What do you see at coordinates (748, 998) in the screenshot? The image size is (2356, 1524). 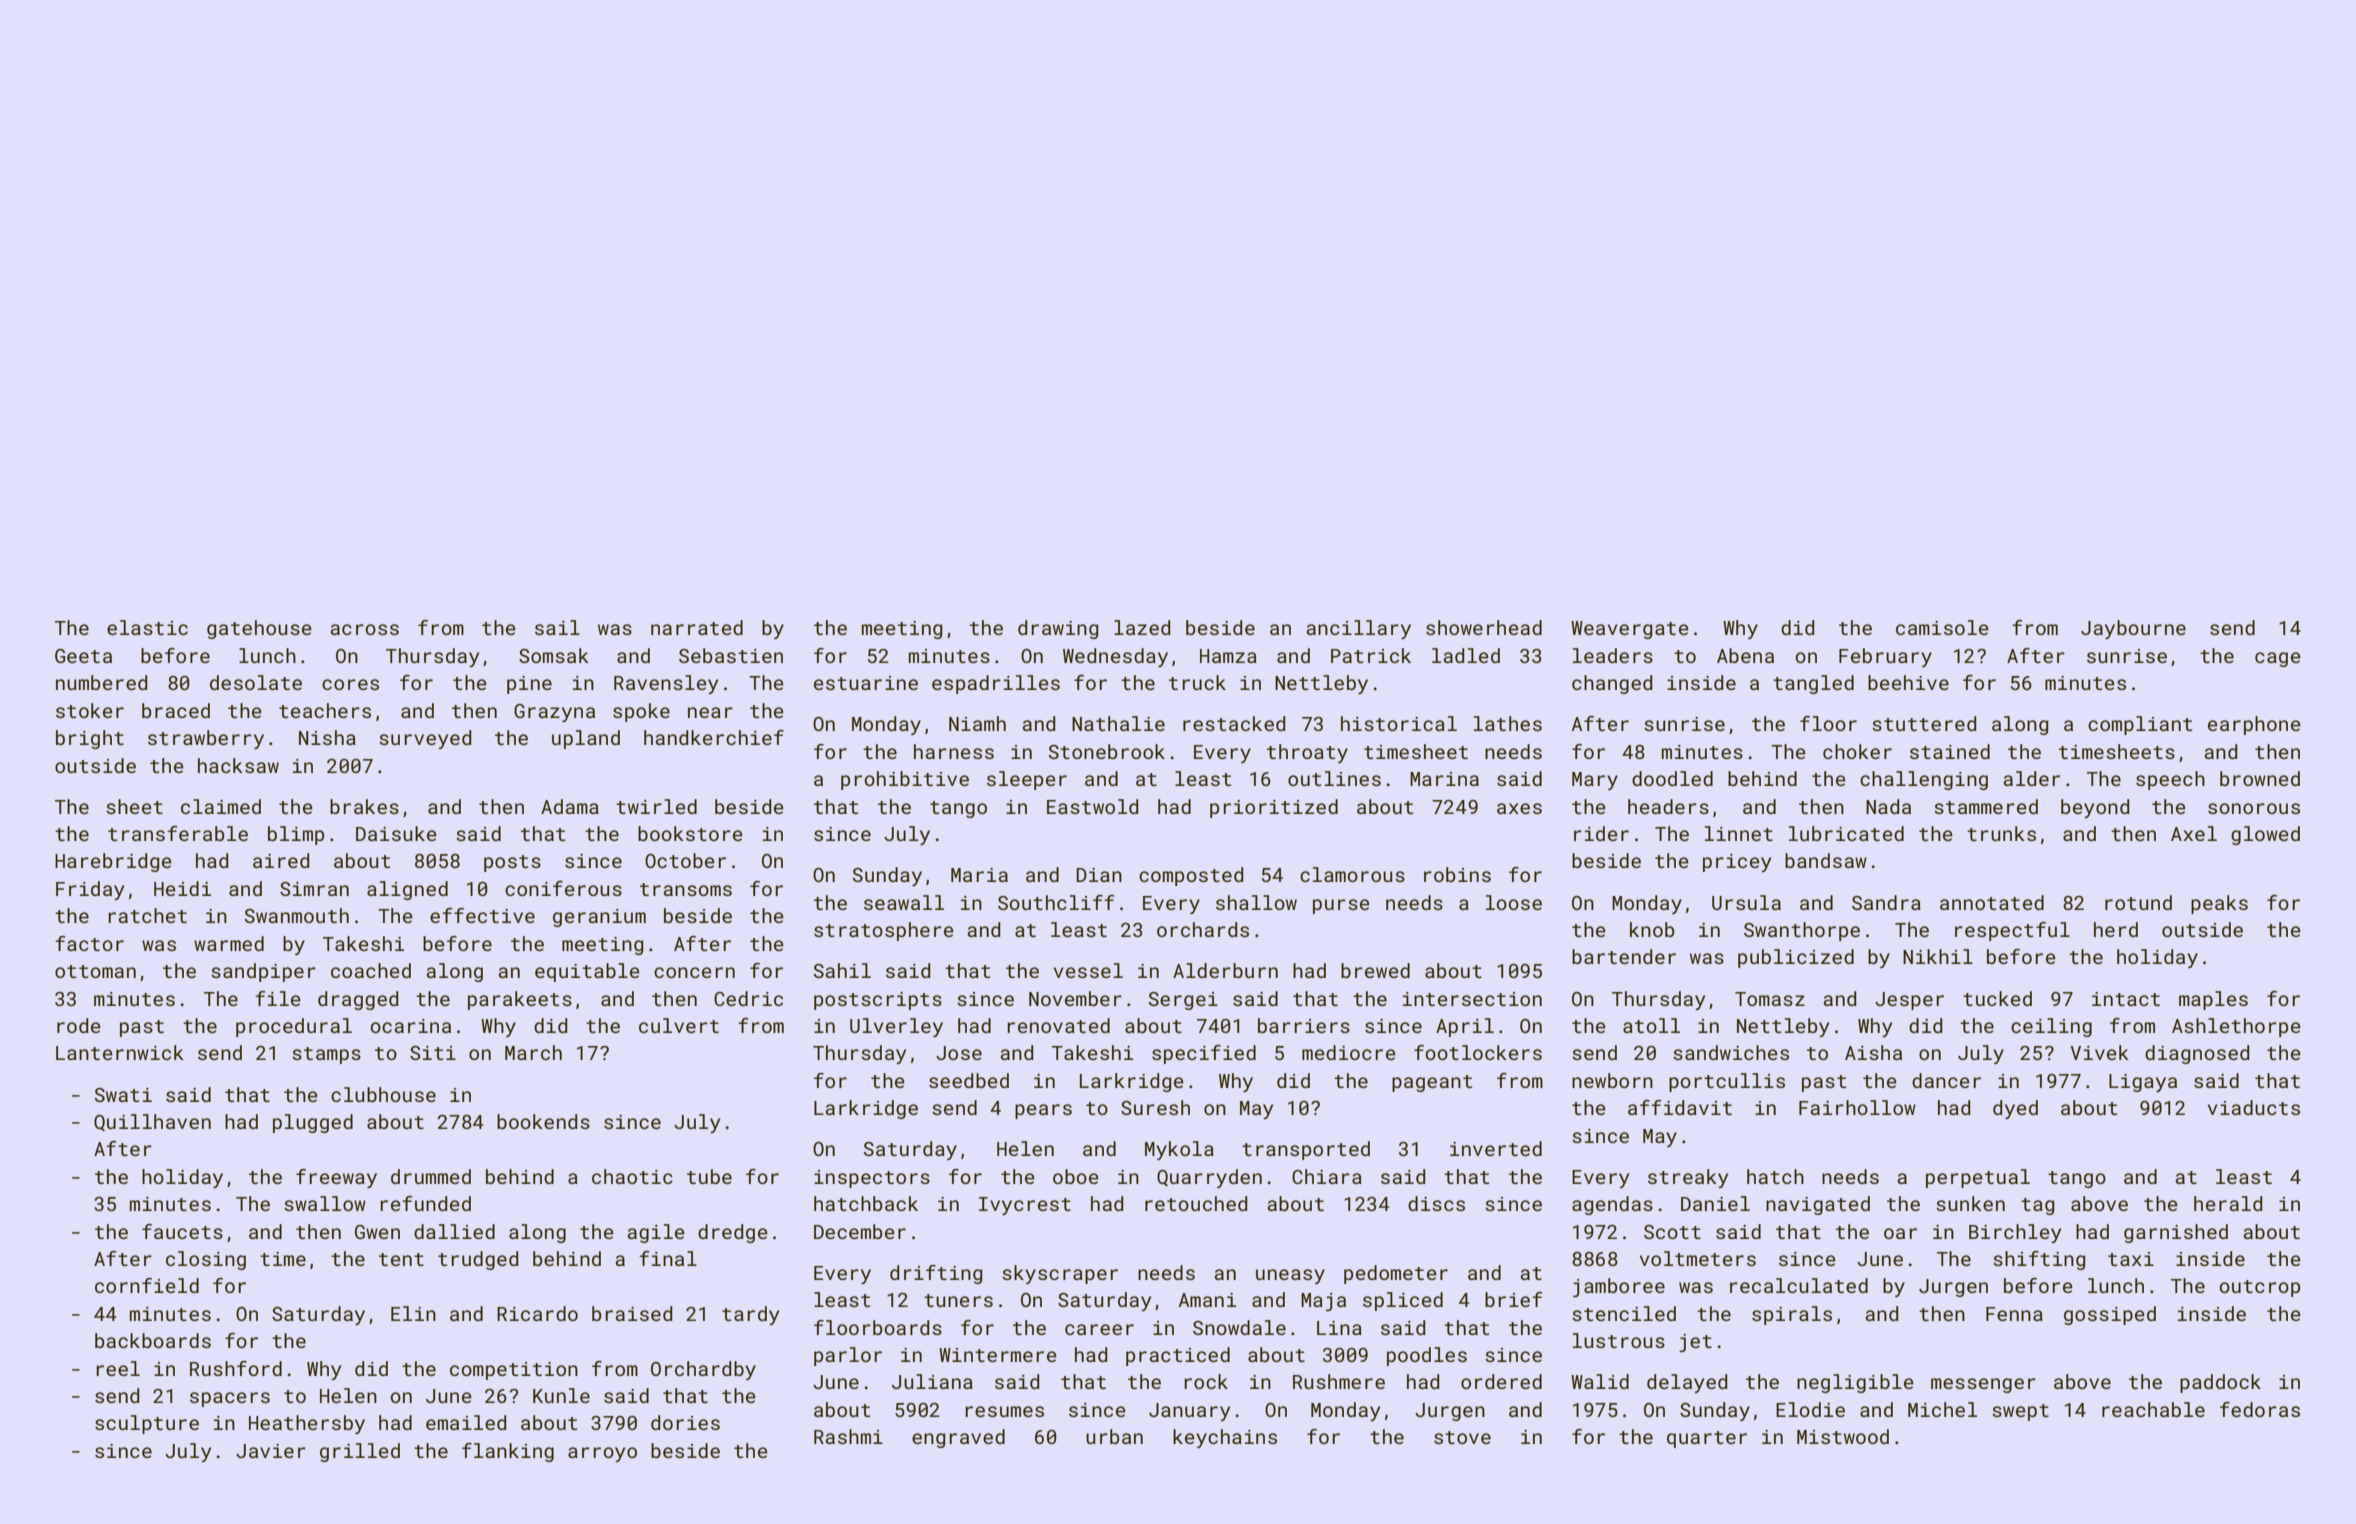 I see `Cedric` at bounding box center [748, 998].
